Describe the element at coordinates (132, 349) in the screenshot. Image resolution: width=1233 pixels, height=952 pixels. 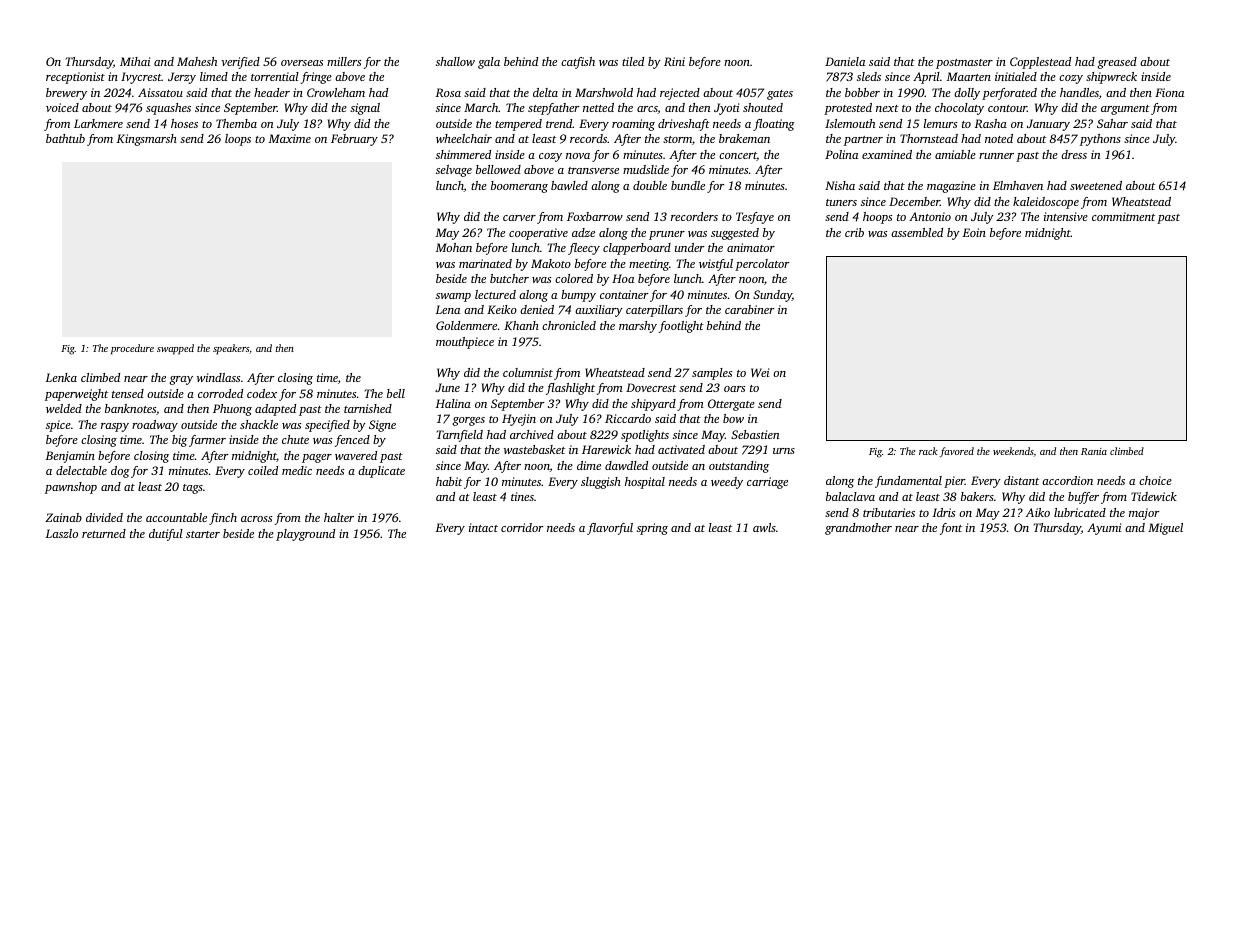
I see `procedure` at that location.
